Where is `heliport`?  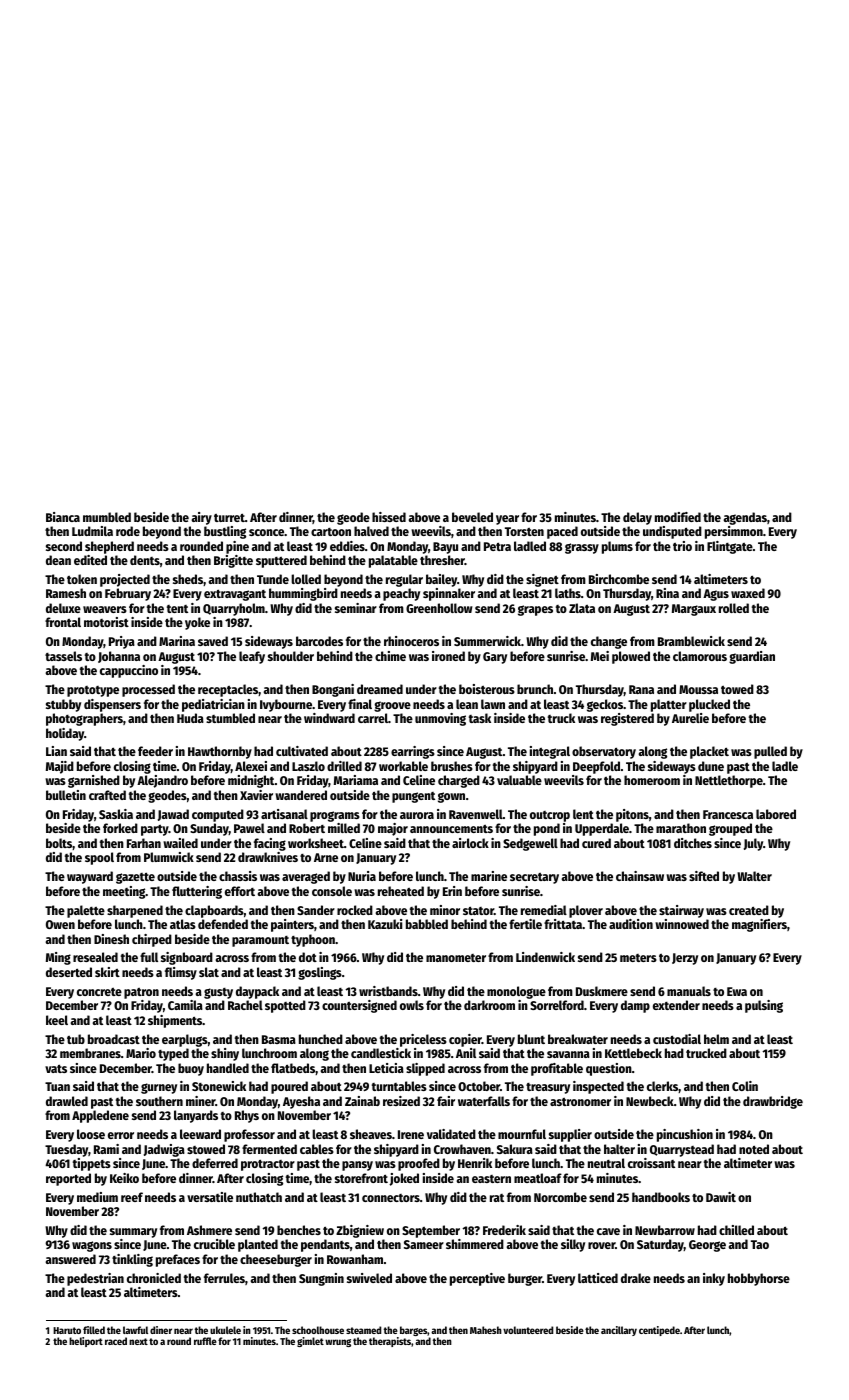 heliport is located at coordinates (86, 1342).
